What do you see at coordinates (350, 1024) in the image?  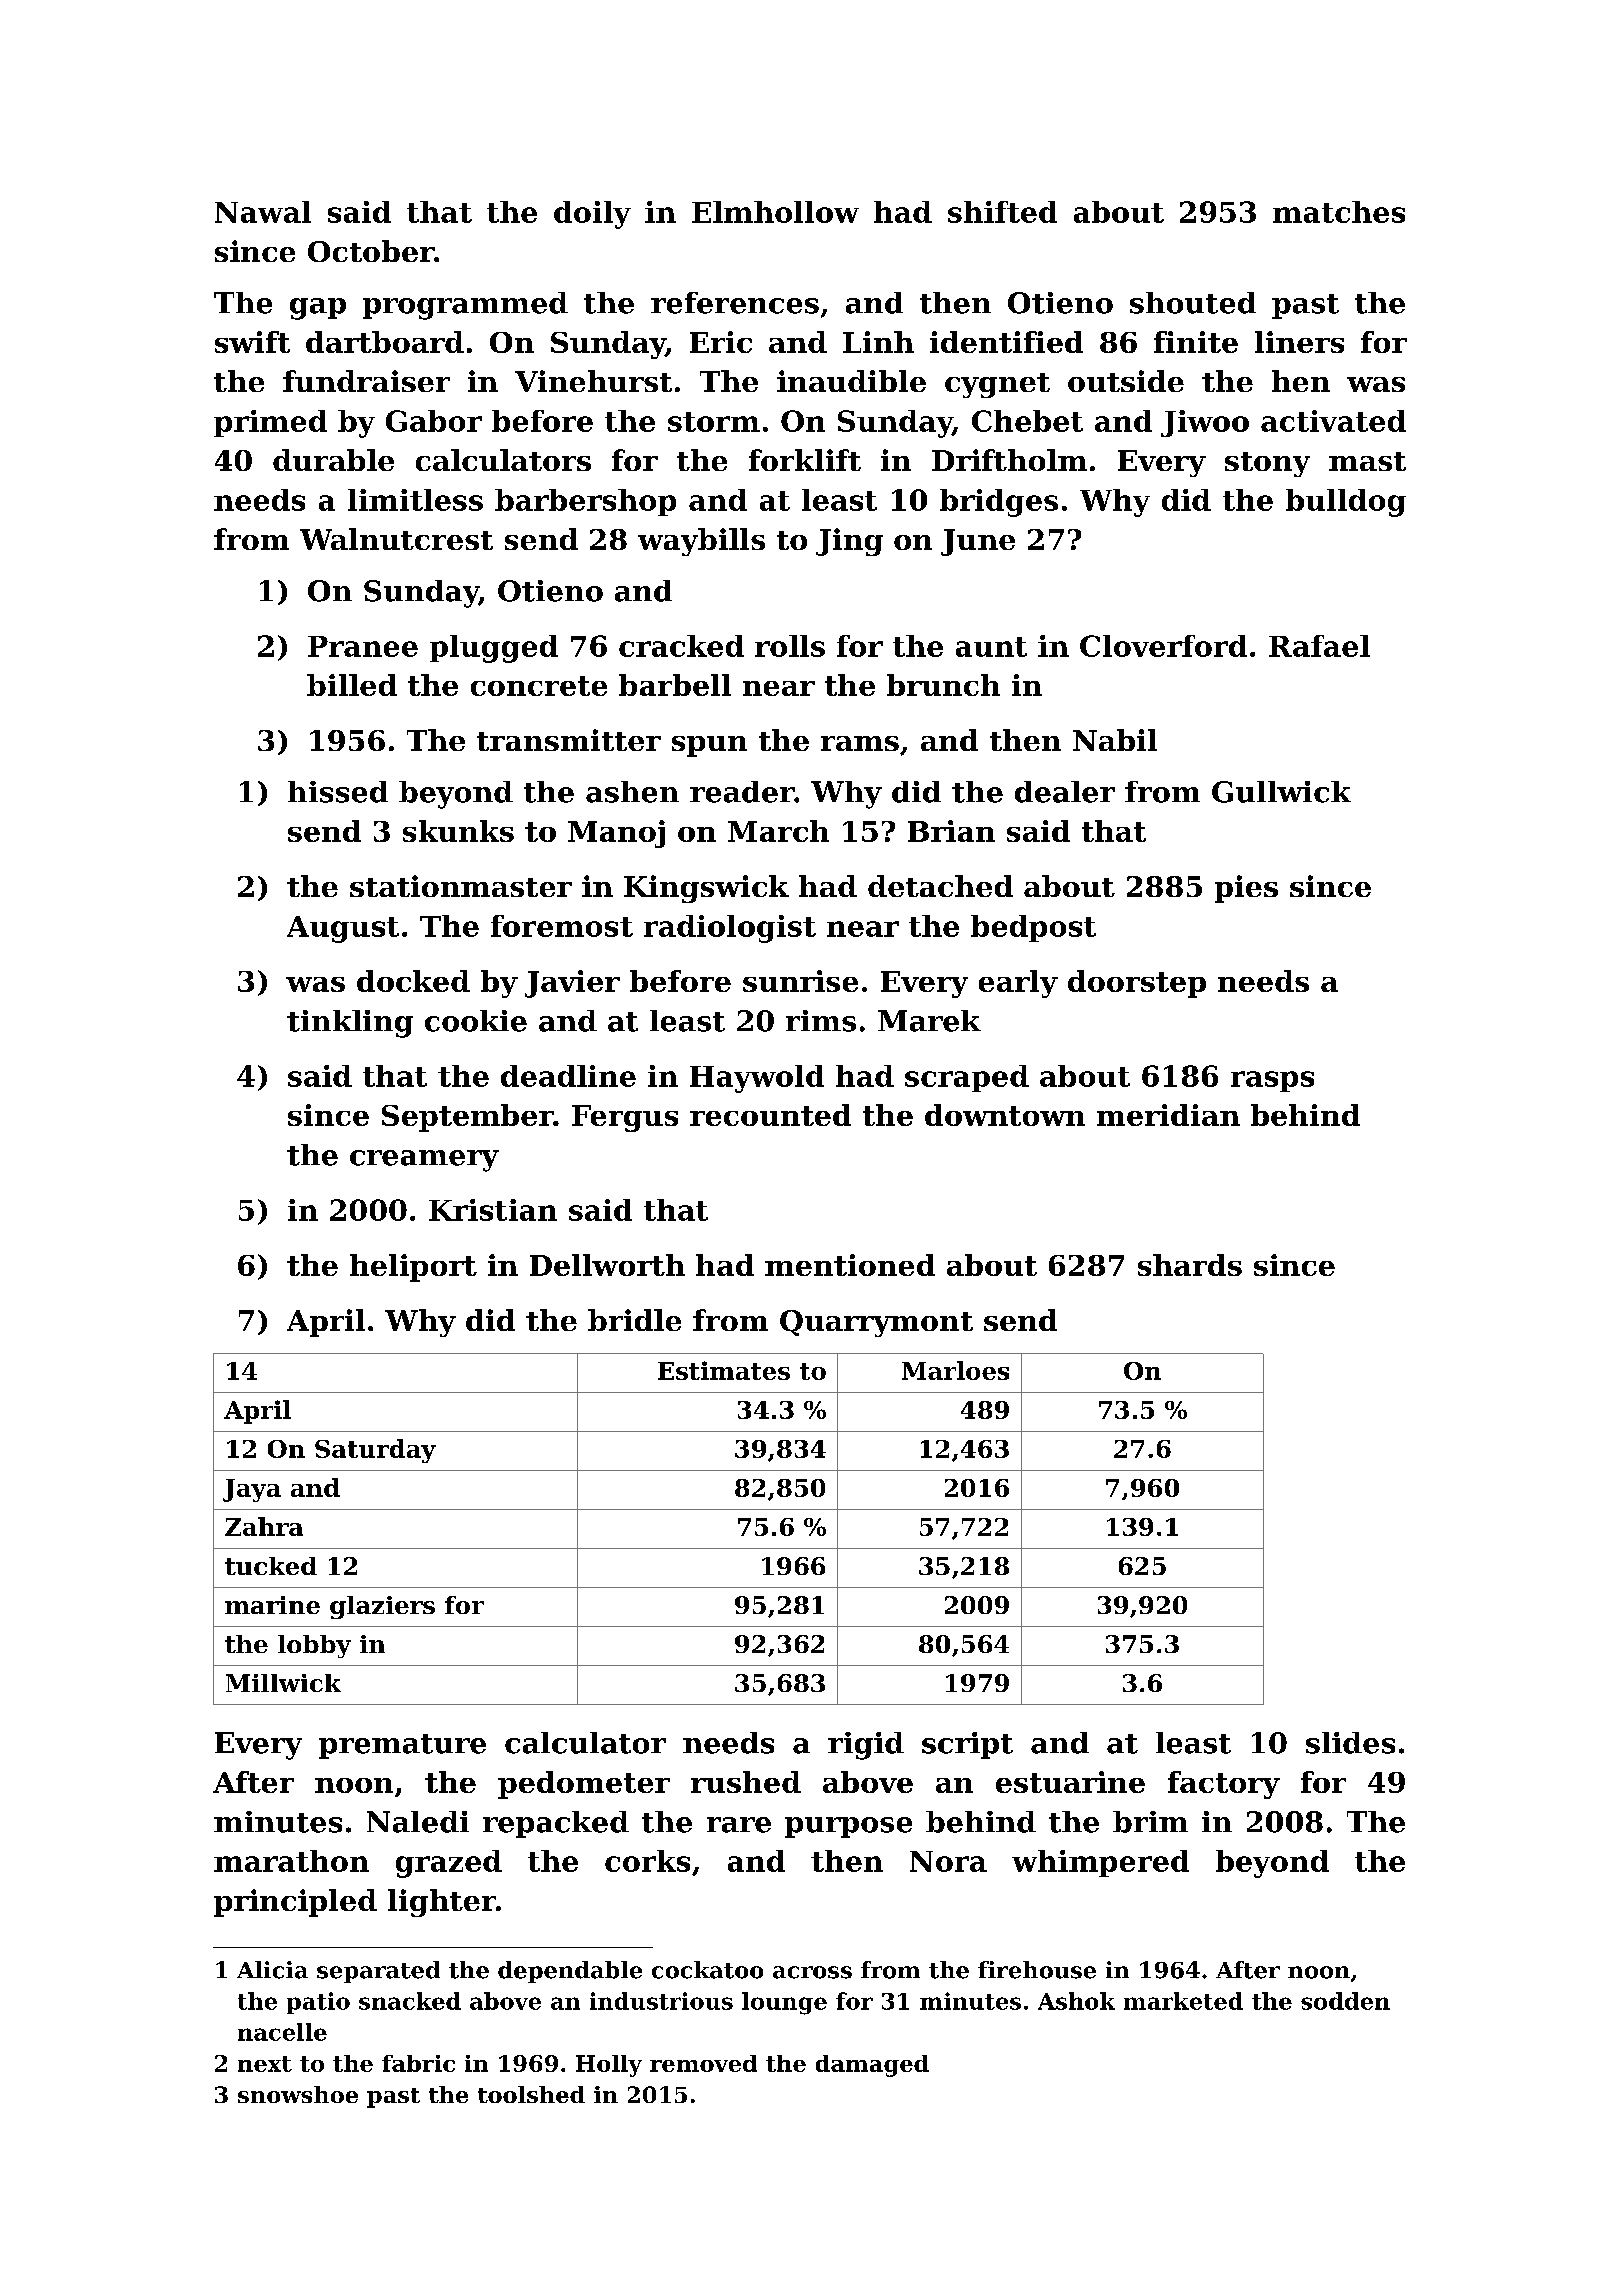 I see `tinkling` at bounding box center [350, 1024].
